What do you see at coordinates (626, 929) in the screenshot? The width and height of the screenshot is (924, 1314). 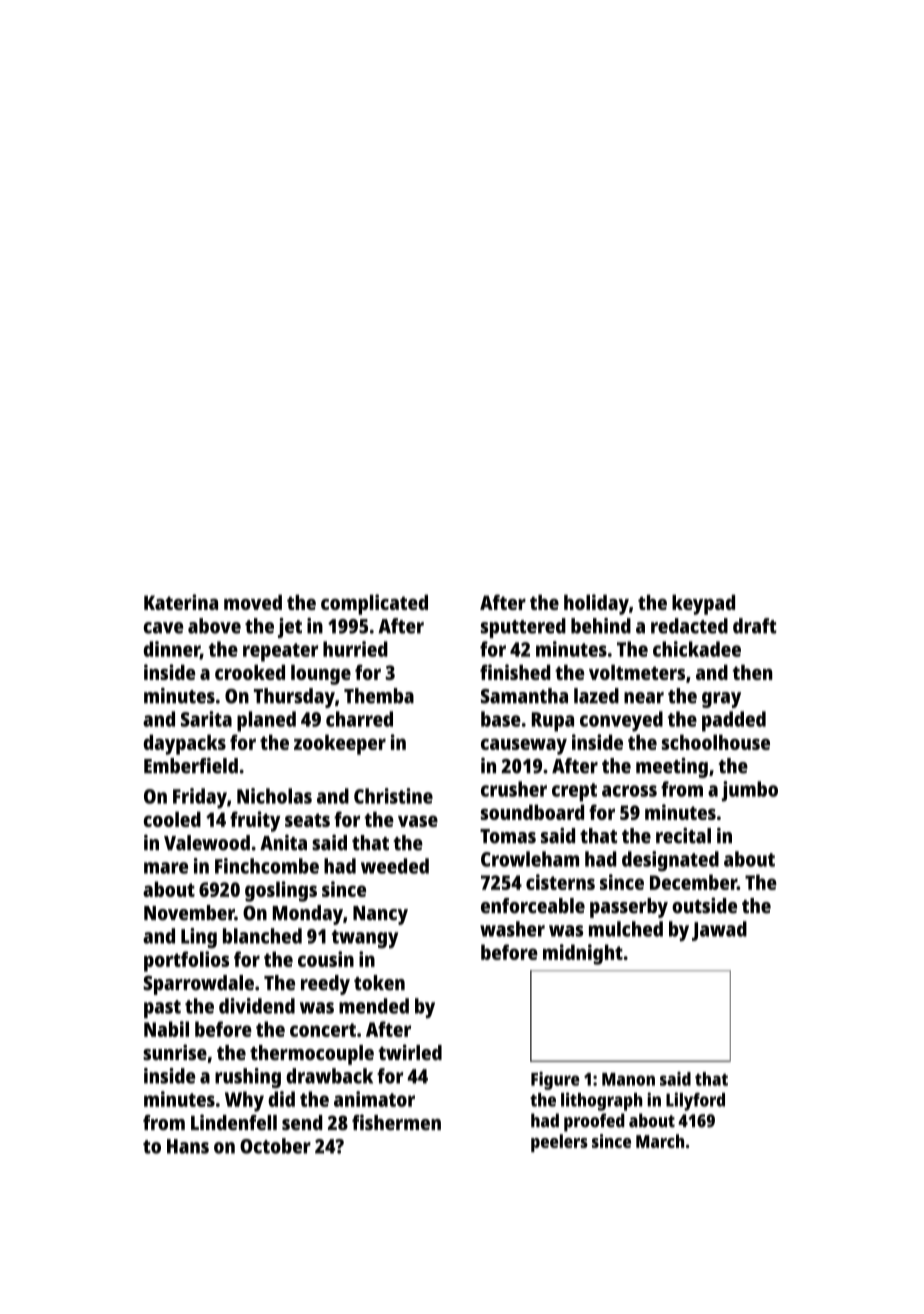 I see `mulched` at bounding box center [626, 929].
